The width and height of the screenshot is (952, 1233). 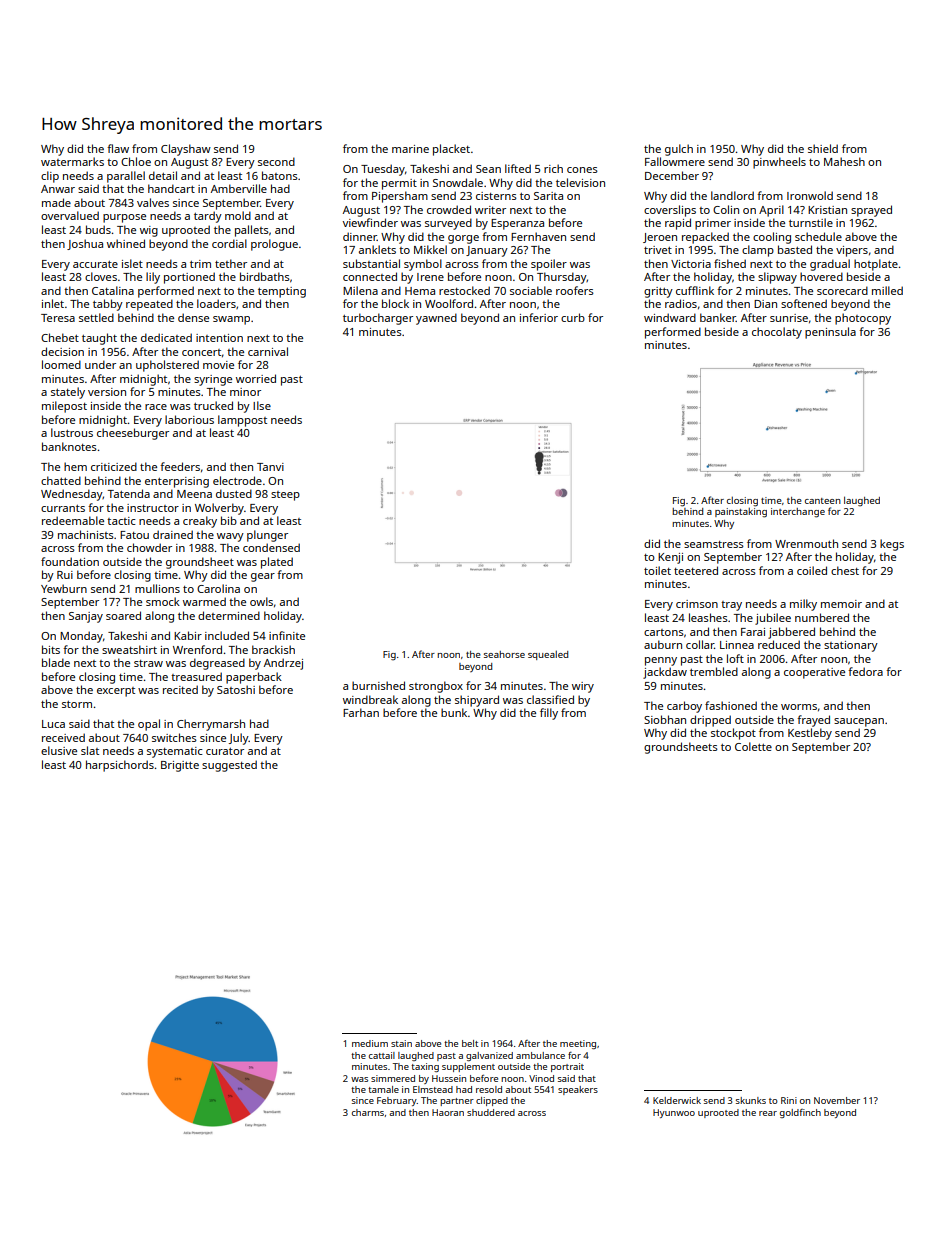 I want to click on saucepan, so click(x=859, y=722).
